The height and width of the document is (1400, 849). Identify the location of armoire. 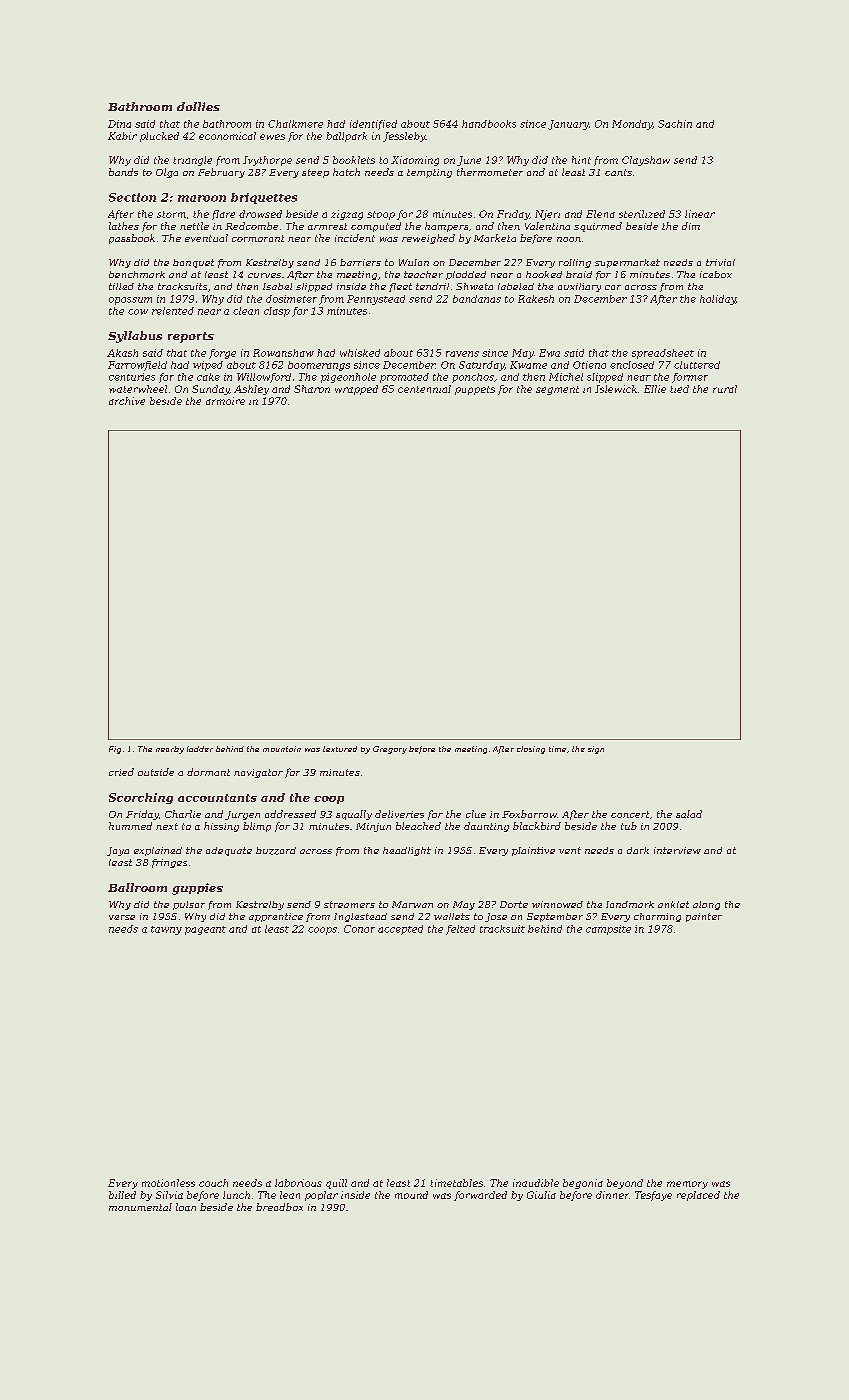
(225, 401).
